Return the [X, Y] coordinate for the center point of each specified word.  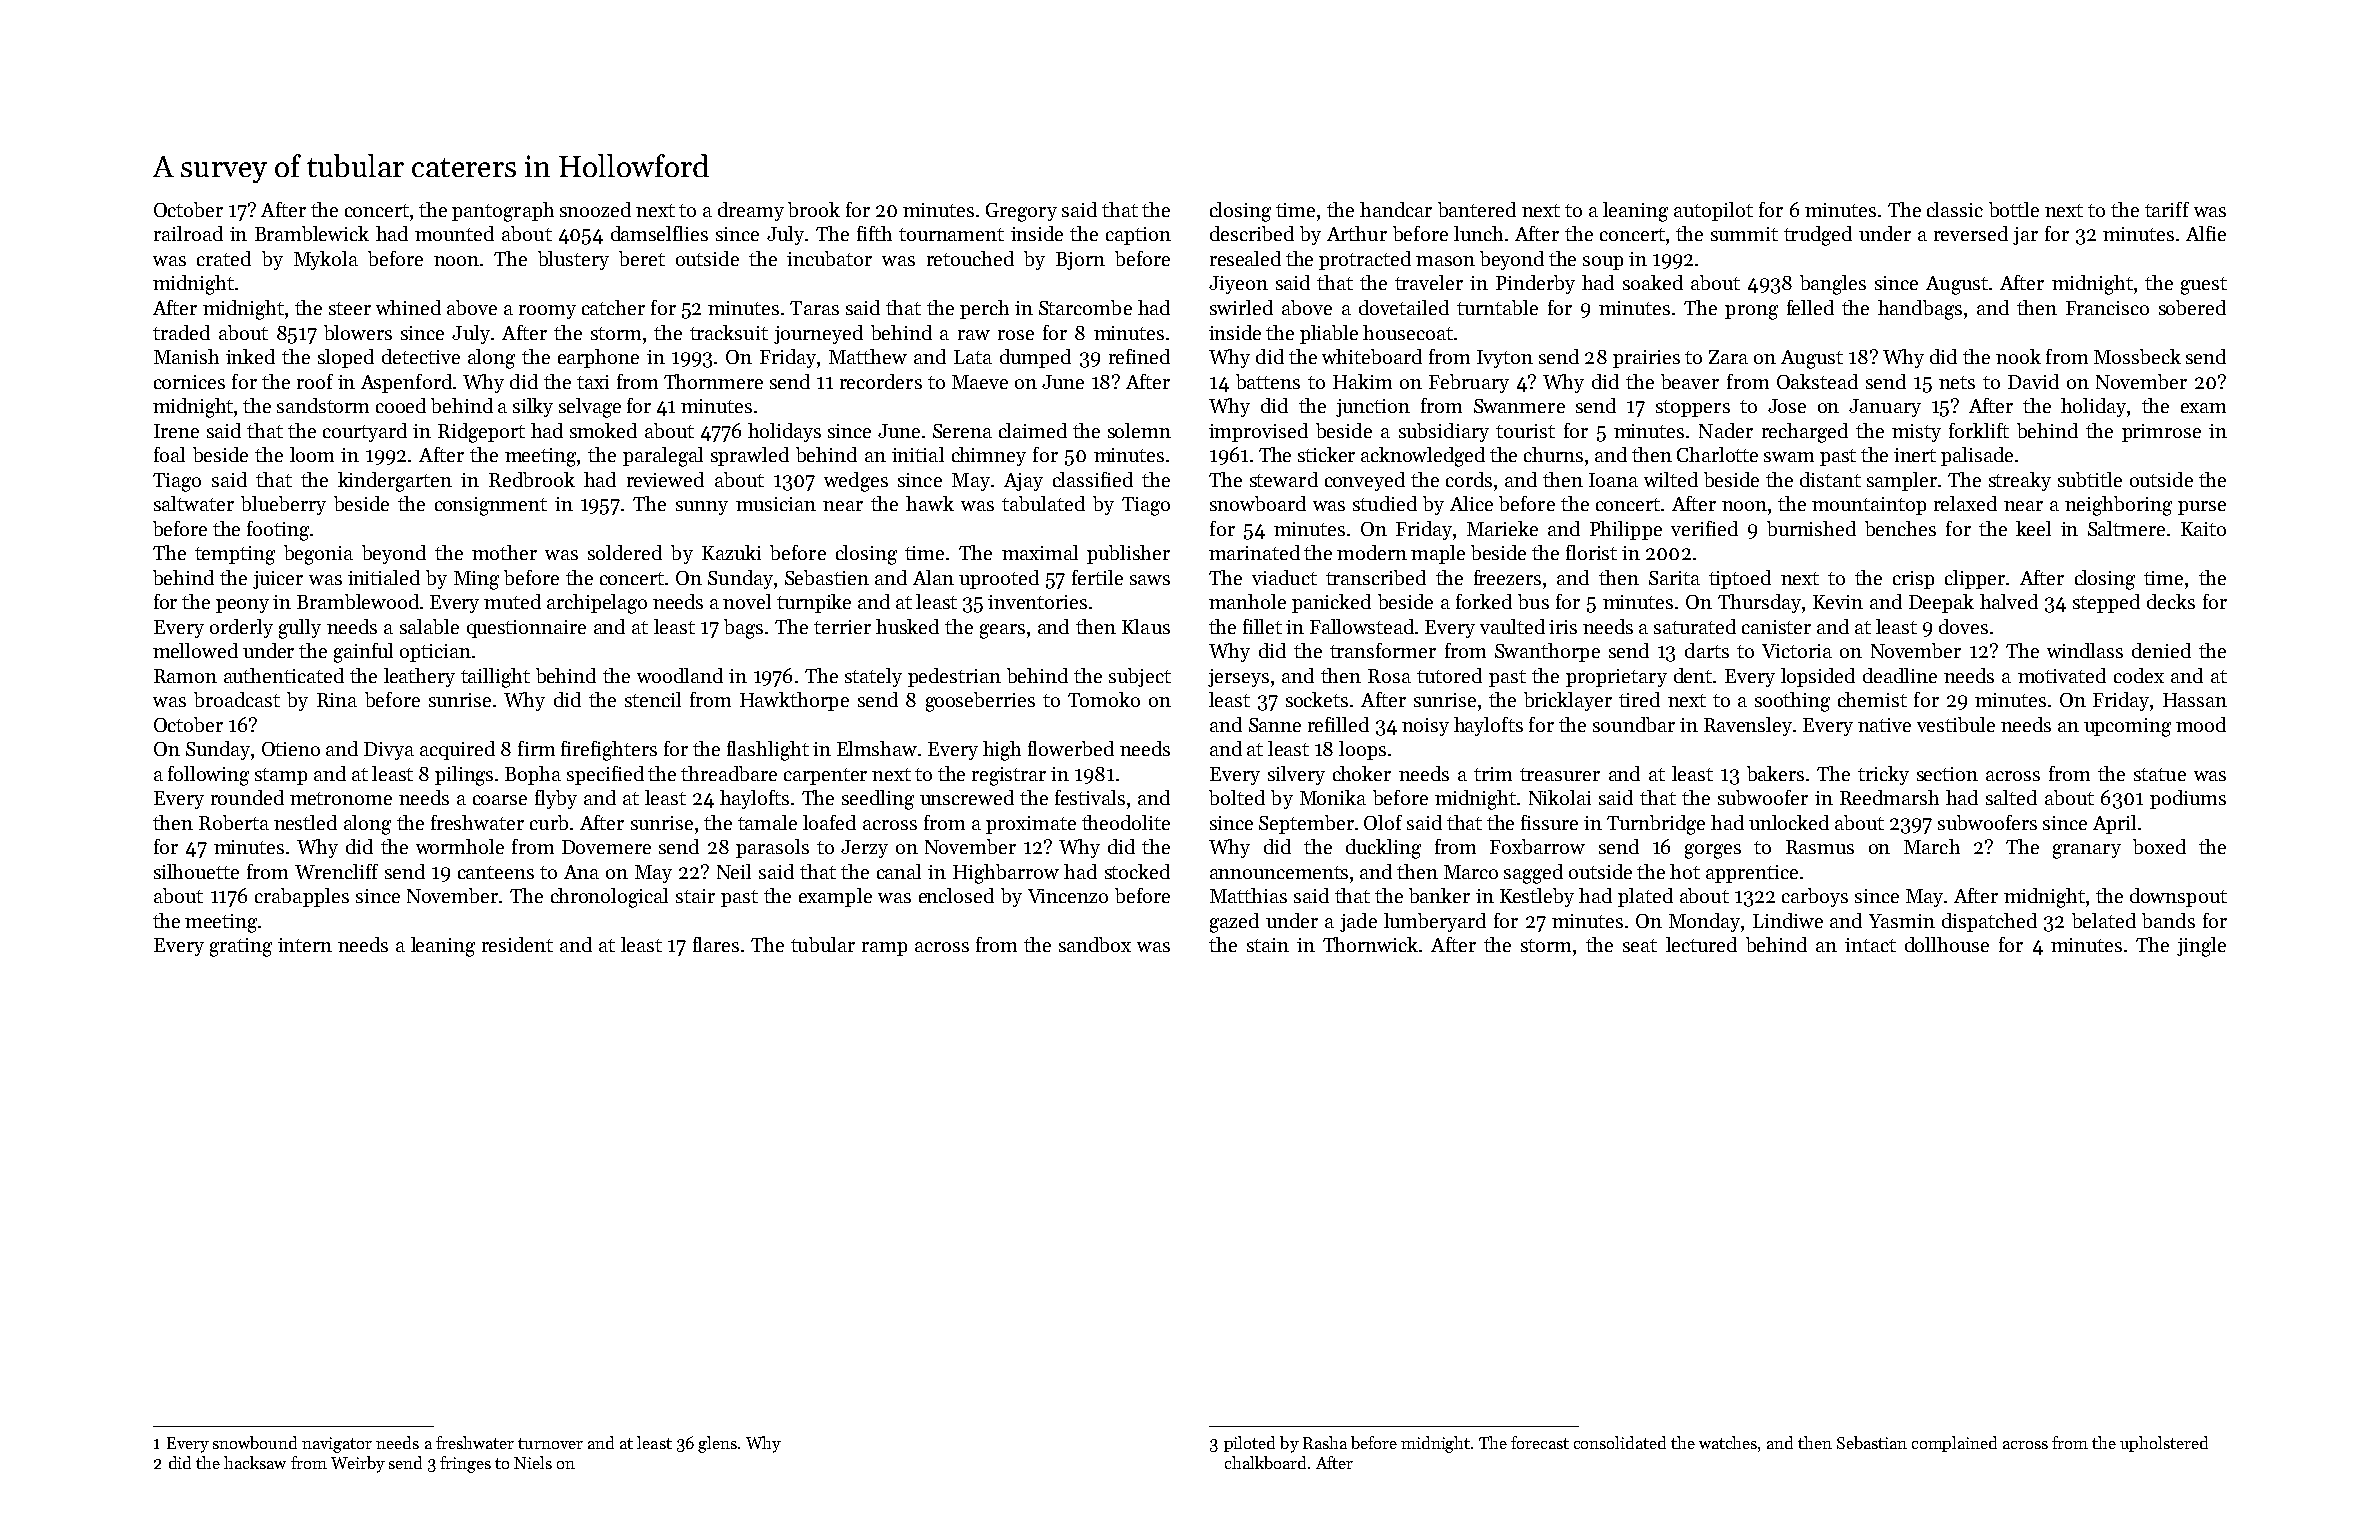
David [2033, 381]
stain [1268, 945]
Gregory [1021, 212]
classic [1955, 209]
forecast [1540, 1442]
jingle [2201, 947]
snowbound [255, 1442]
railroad [188, 233]
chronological [609, 898]
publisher [1128, 554]
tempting [235, 555]
